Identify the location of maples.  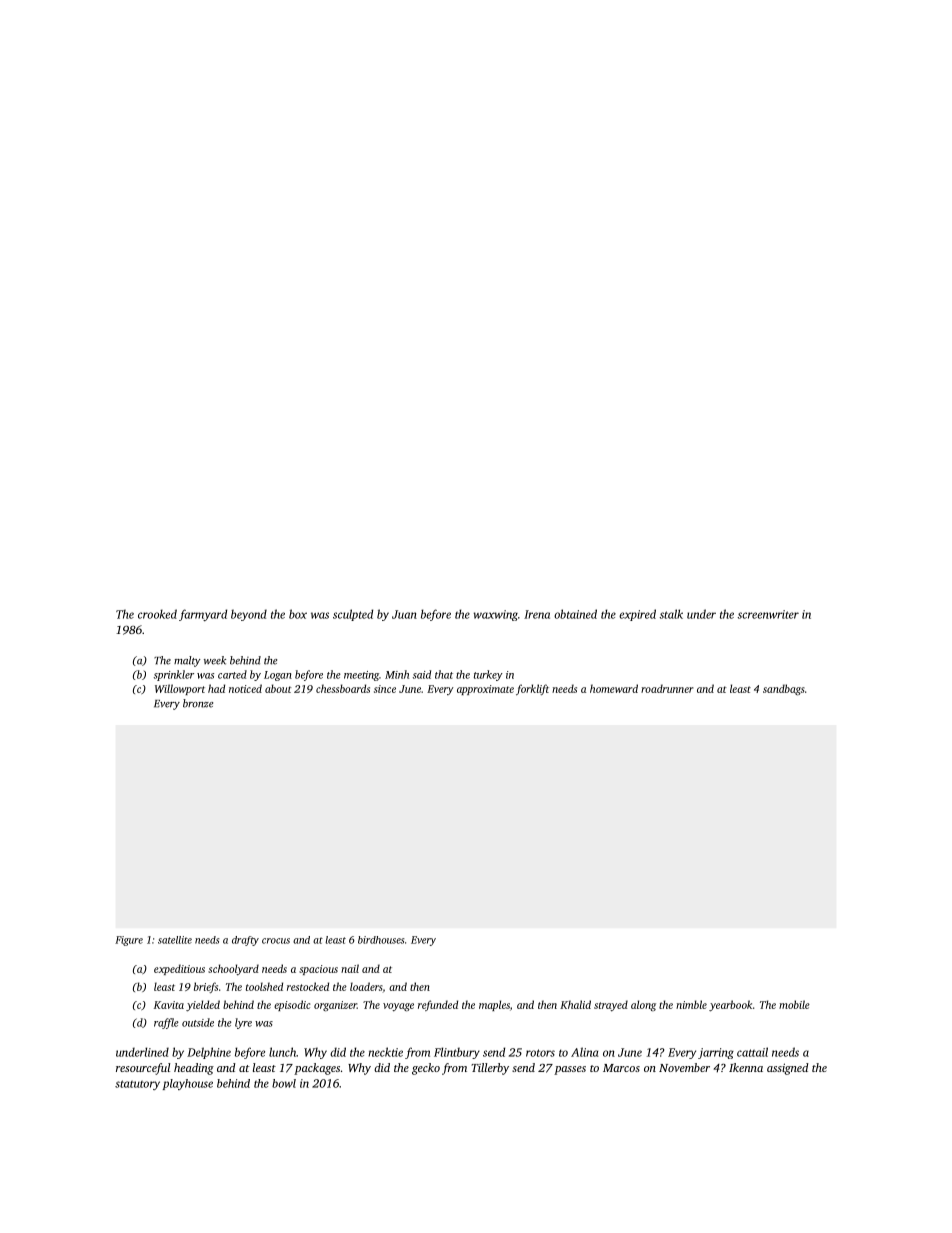
(494, 1005).
